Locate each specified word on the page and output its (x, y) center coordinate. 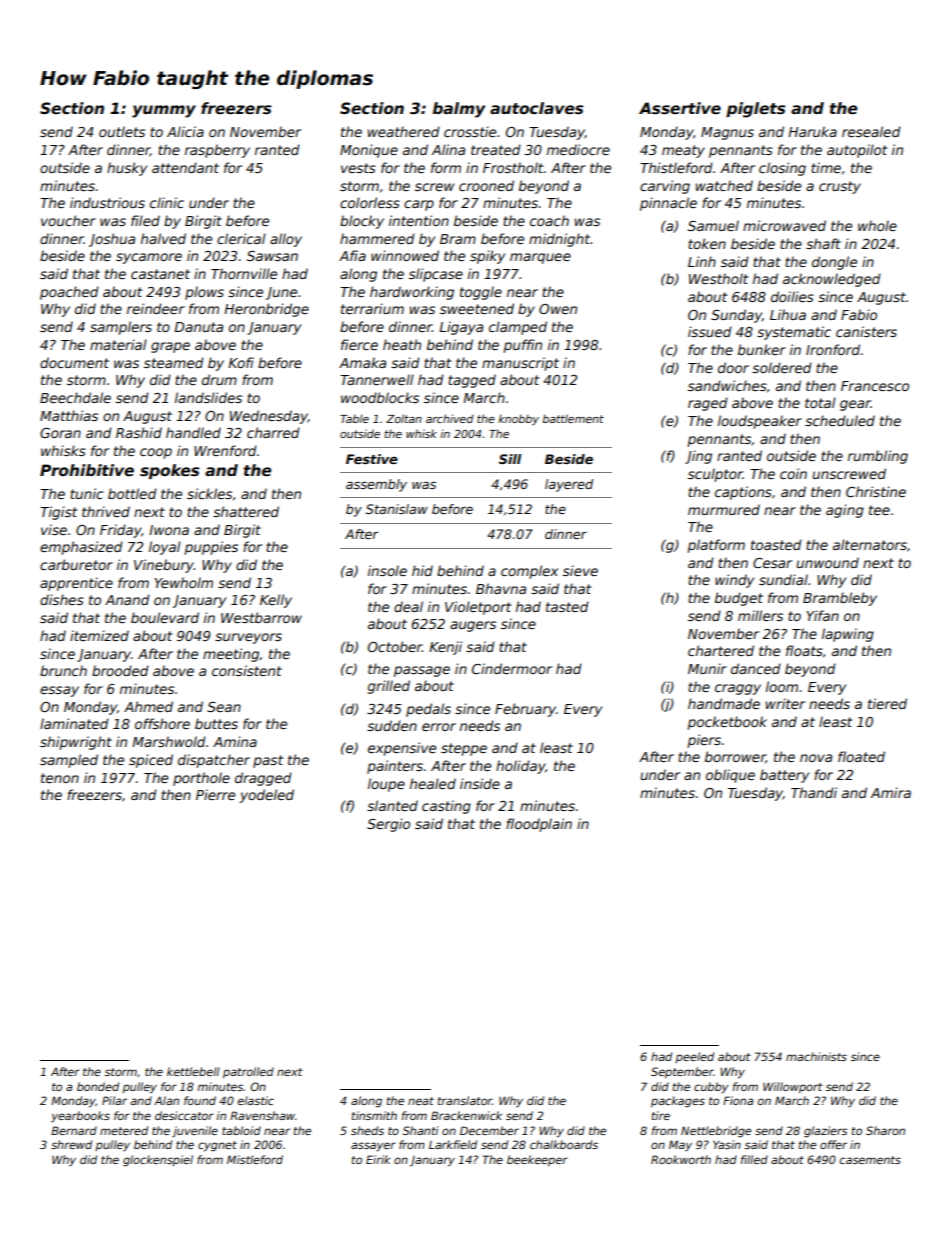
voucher (68, 220)
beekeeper (537, 1161)
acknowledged (832, 280)
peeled (694, 1057)
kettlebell (193, 1071)
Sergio (388, 825)
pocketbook (727, 723)
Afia (352, 255)
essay (59, 691)
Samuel (713, 225)
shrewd (71, 1144)
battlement (573, 418)
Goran (60, 433)
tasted (567, 606)
